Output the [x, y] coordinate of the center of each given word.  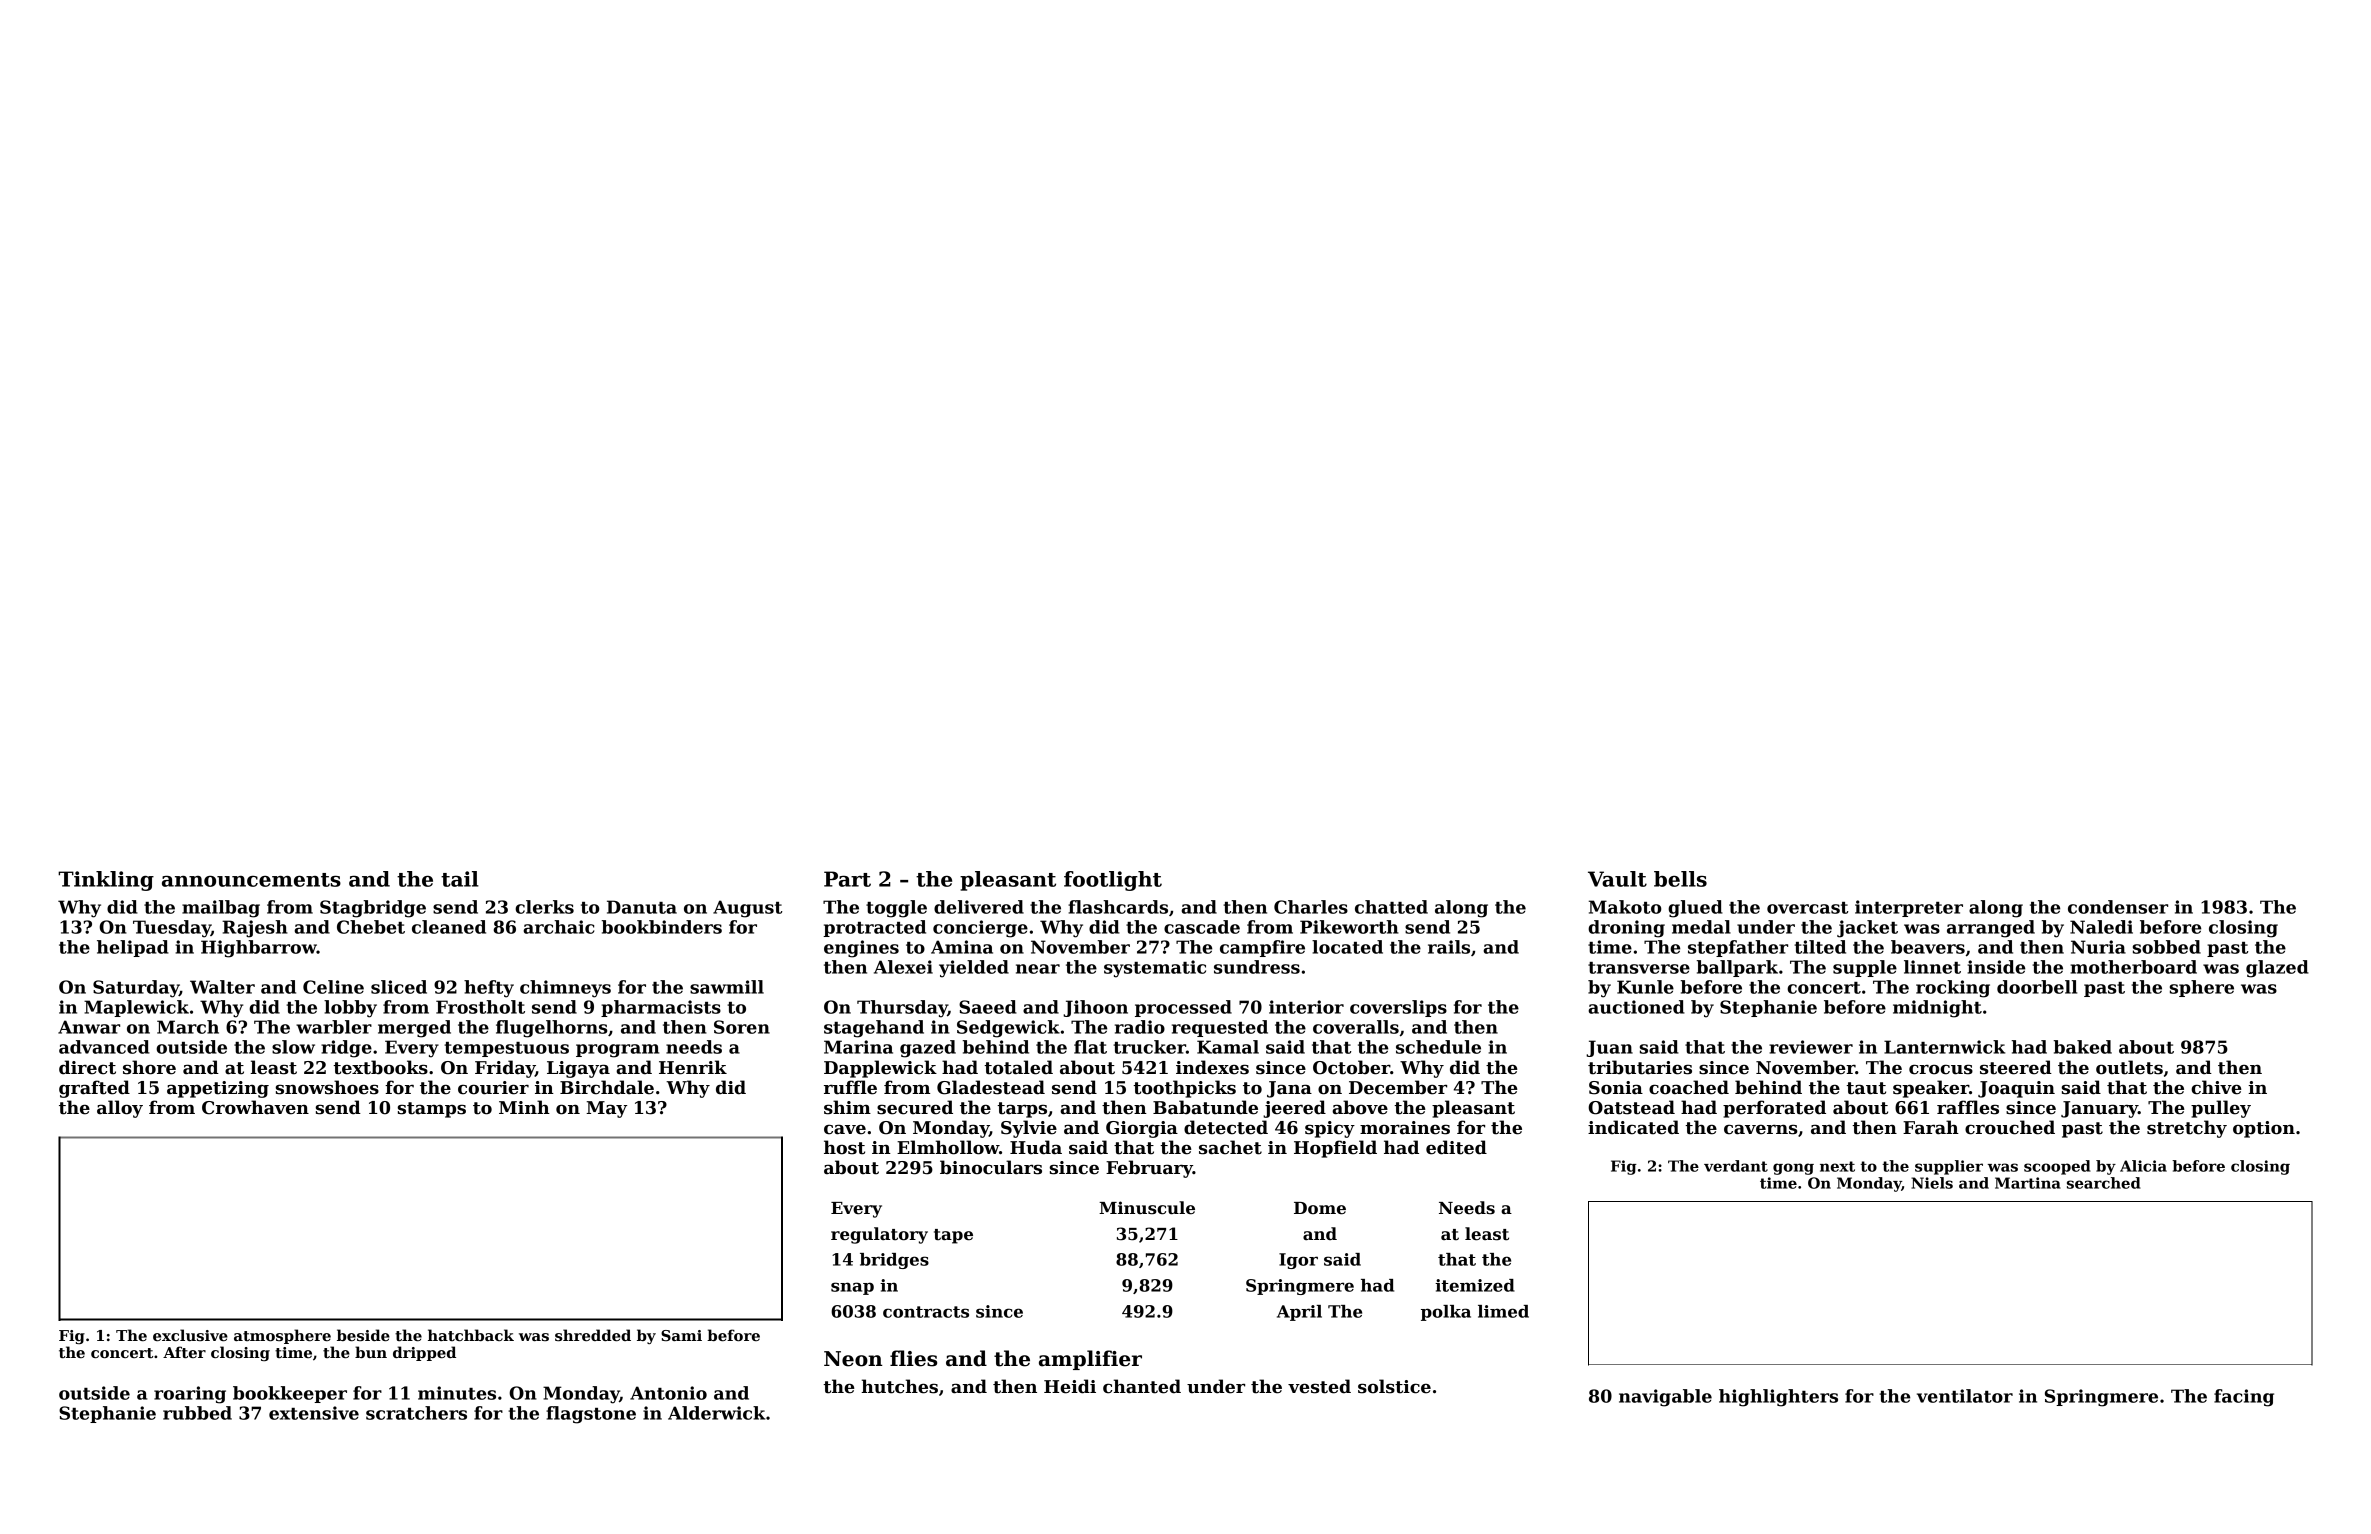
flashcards [1118, 907]
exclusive [190, 1335]
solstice [1394, 1386]
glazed [2277, 969]
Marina [858, 1047]
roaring [190, 1395]
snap [852, 1288]
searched [2104, 1183]
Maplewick [136, 1008]
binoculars [991, 1167]
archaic [558, 927]
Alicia [2143, 1166]
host [844, 1147]
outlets [2129, 1067]
